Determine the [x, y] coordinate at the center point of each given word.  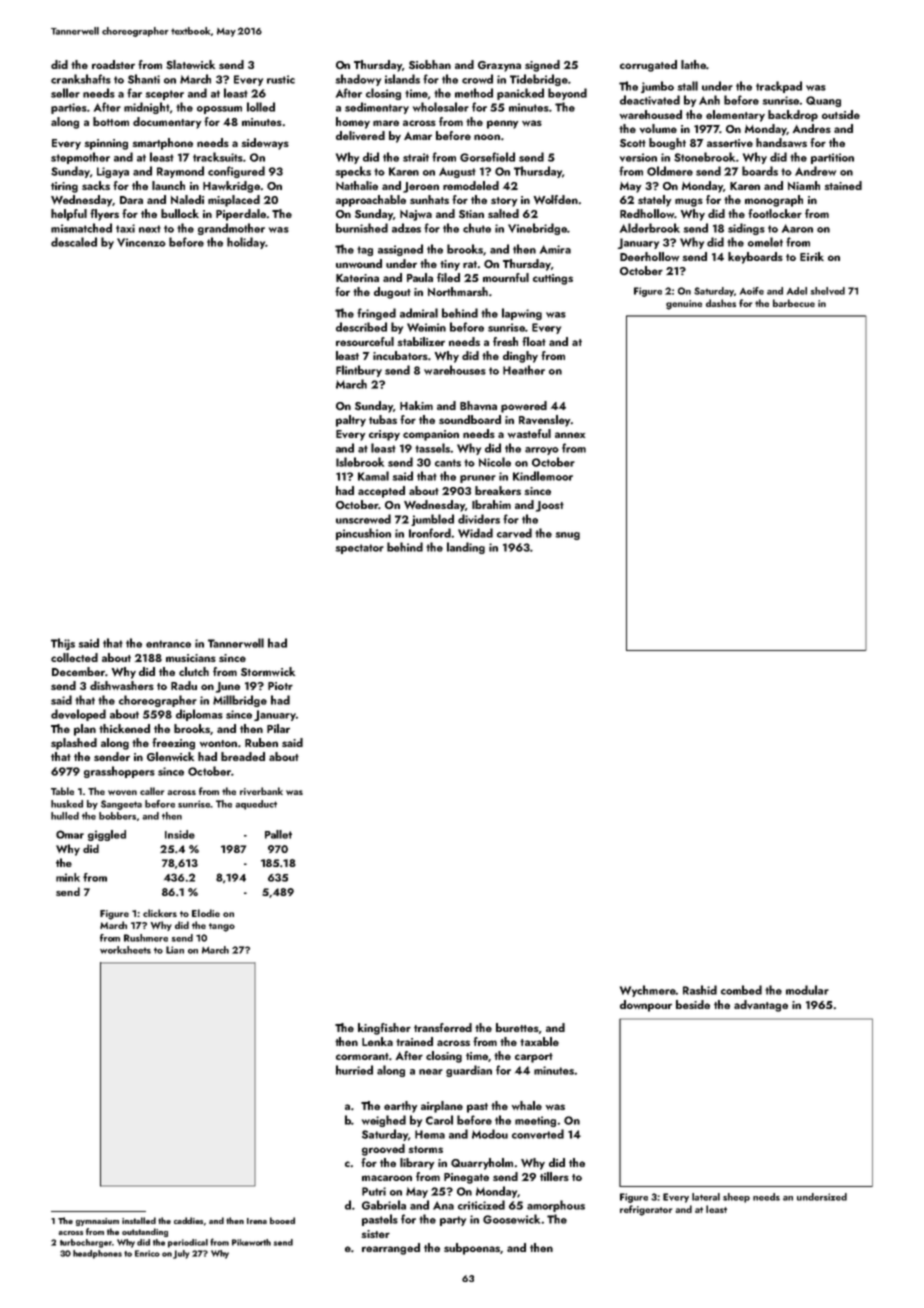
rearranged [391, 1249]
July [181, 1254]
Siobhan [430, 64]
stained [843, 185]
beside [693, 1004]
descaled [74, 242]
